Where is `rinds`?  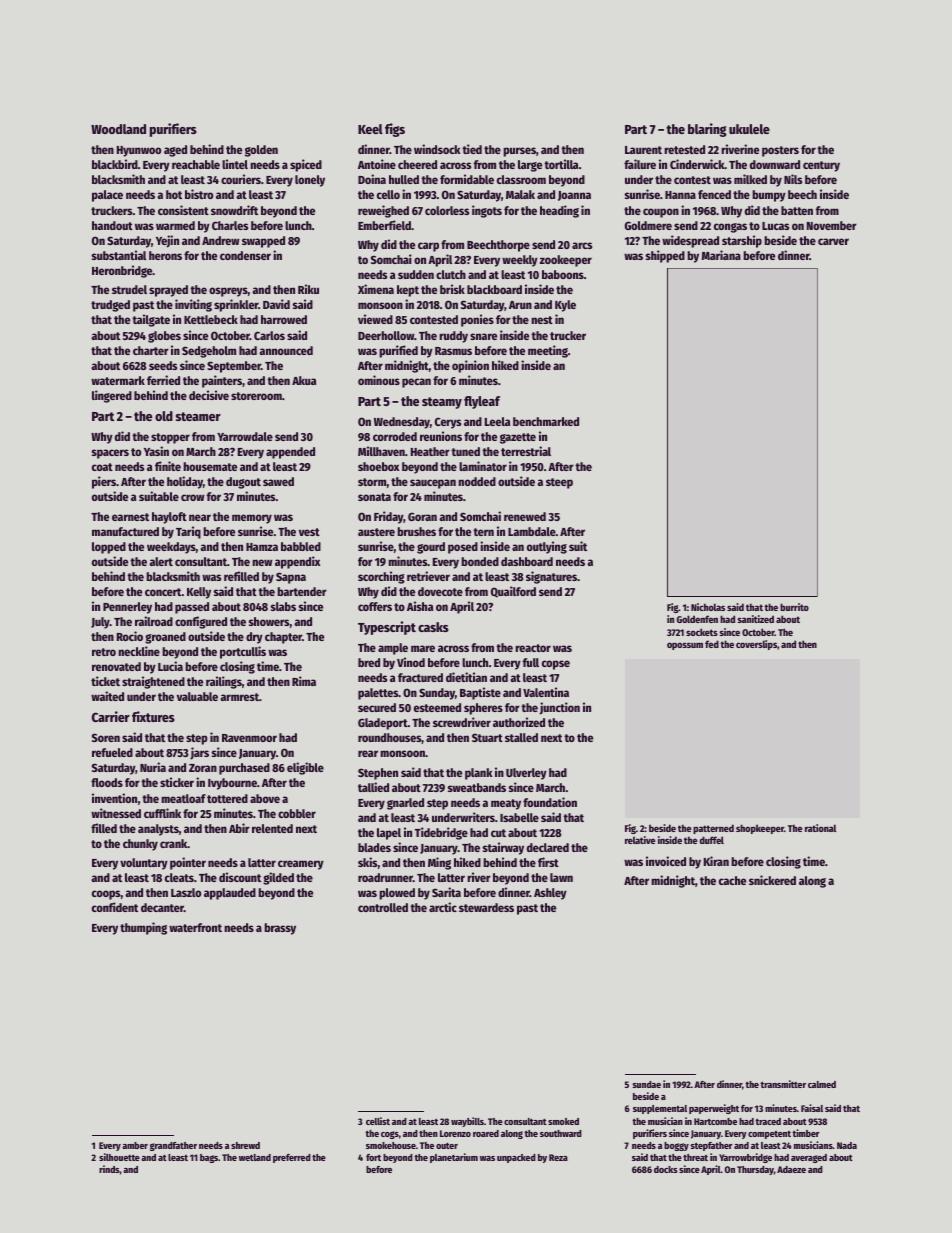 rinds is located at coordinates (109, 1169).
